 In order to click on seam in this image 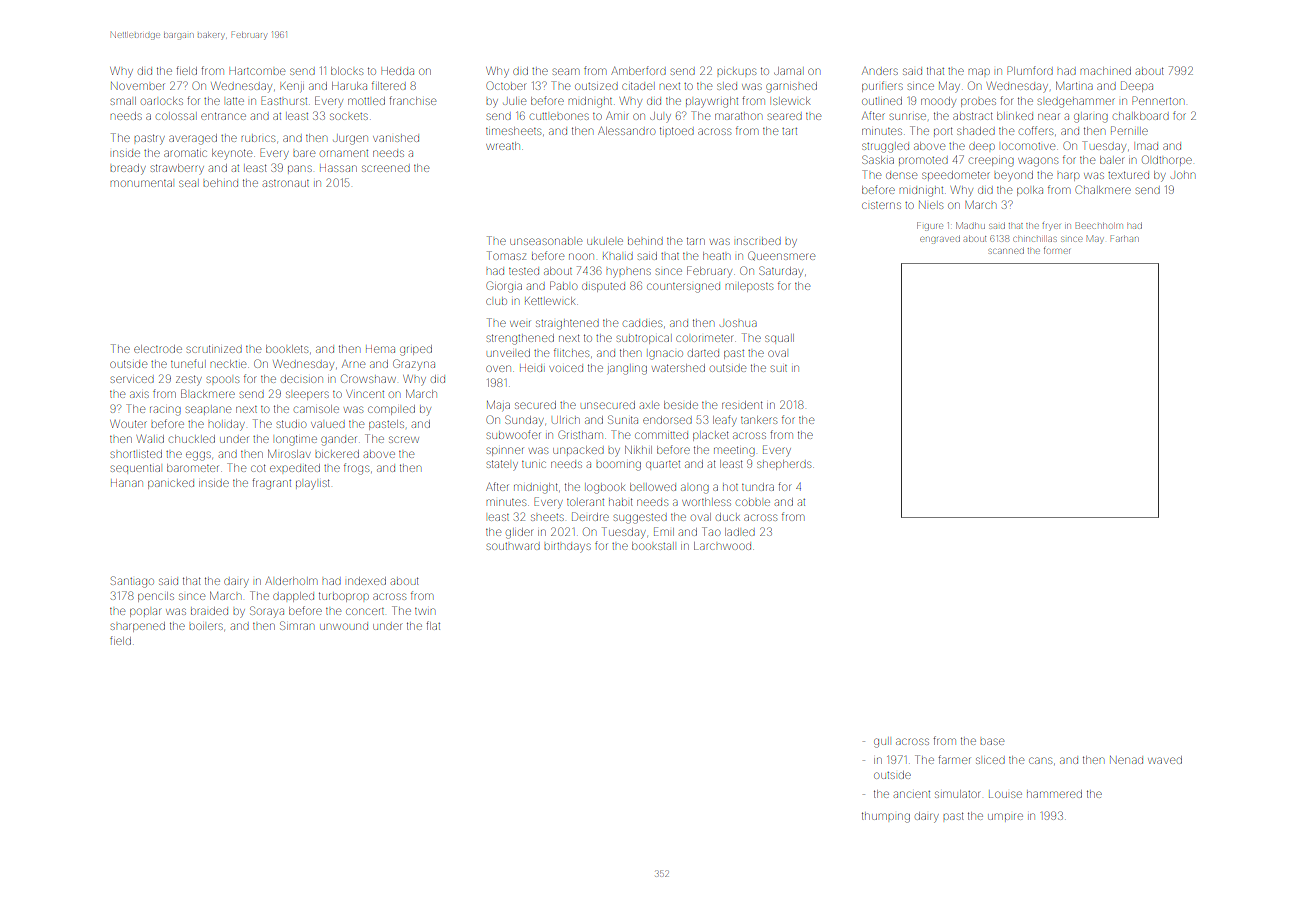, I will do `click(566, 71)`.
